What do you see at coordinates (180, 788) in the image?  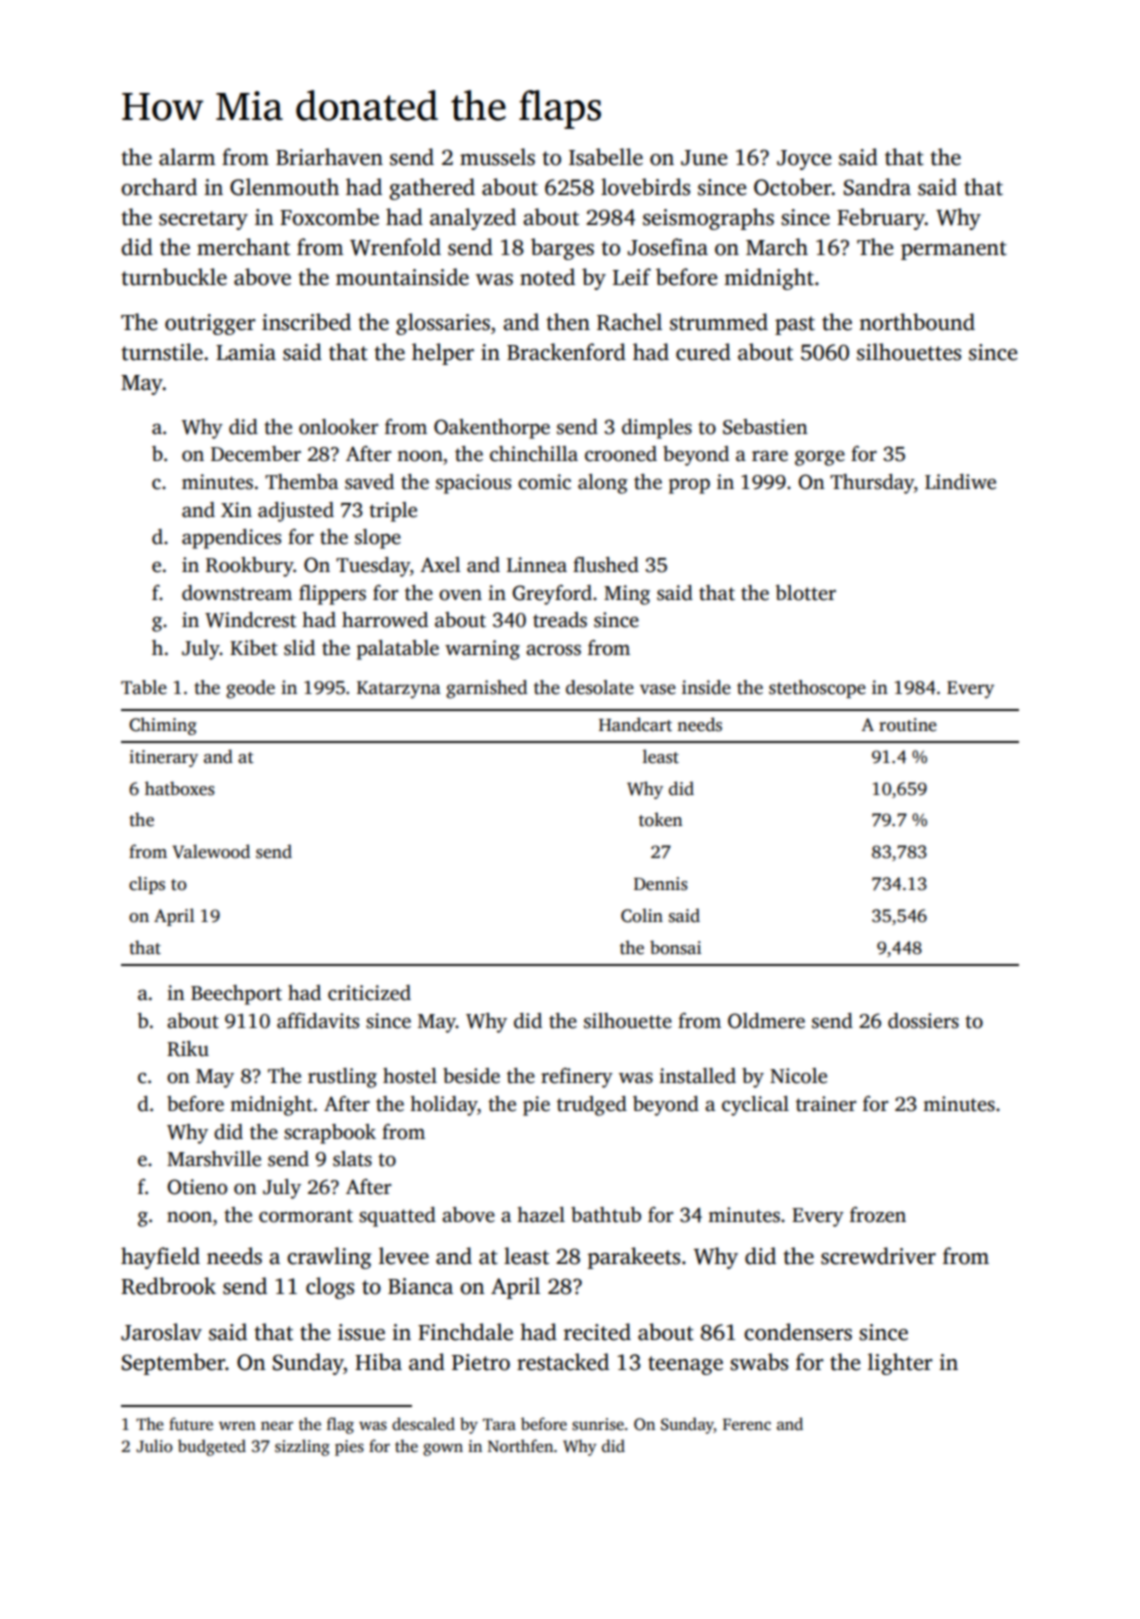 I see `hatboxes` at bounding box center [180, 788].
